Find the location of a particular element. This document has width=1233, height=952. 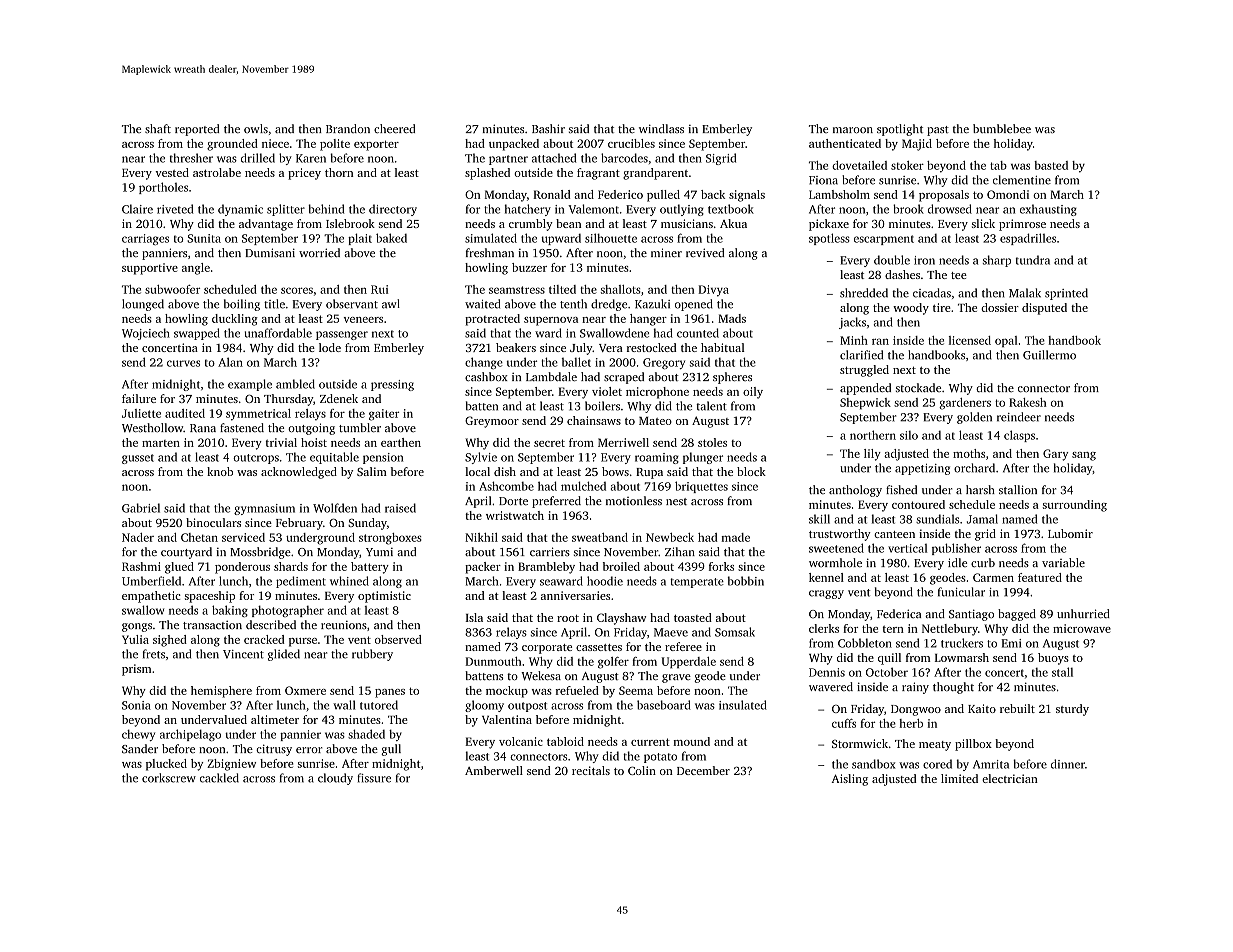

basted is located at coordinates (1051, 165).
